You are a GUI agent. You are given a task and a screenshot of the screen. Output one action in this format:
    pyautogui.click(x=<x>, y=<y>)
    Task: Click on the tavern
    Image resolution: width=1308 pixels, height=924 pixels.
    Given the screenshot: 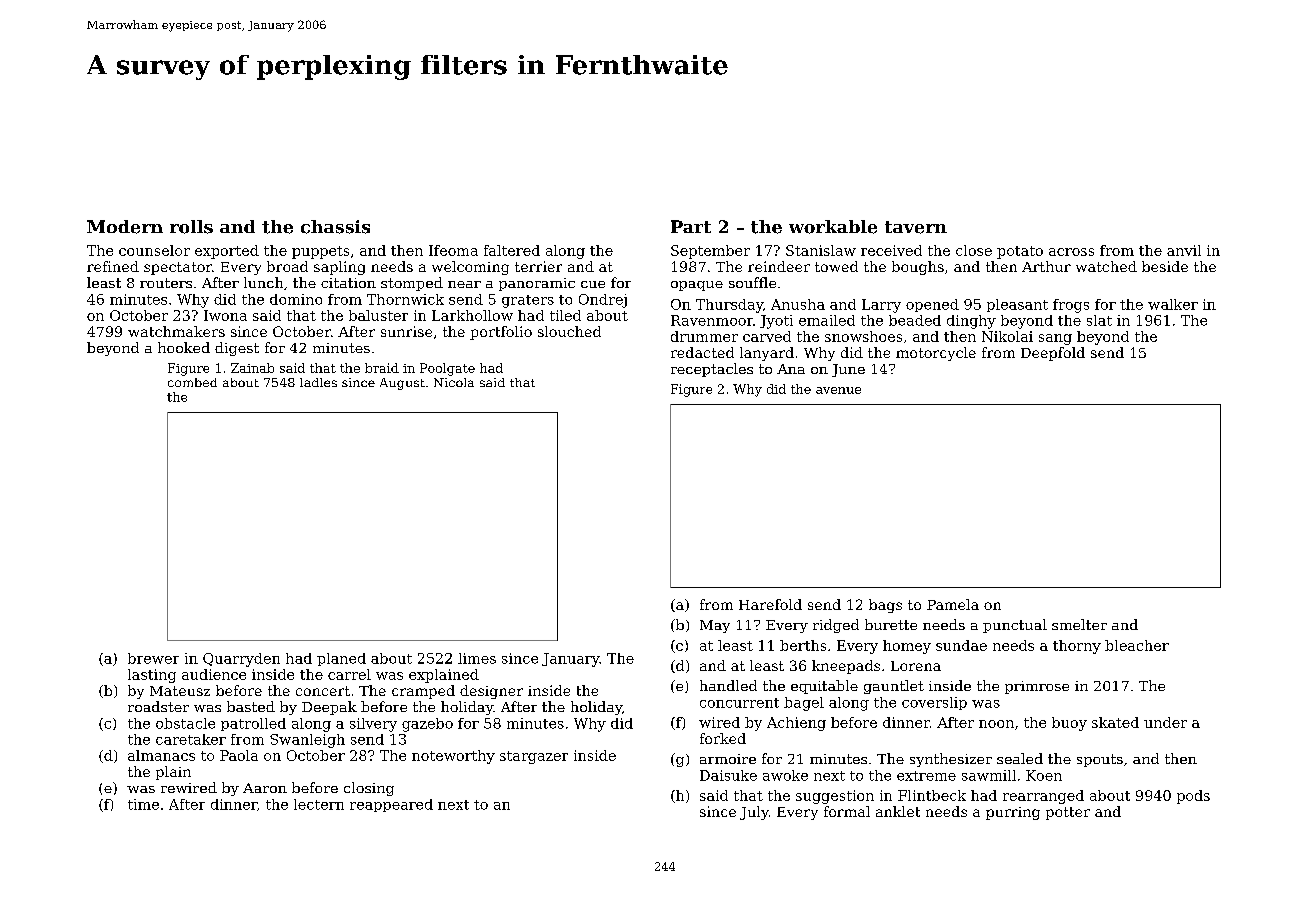 What is the action you would take?
    pyautogui.click(x=916, y=227)
